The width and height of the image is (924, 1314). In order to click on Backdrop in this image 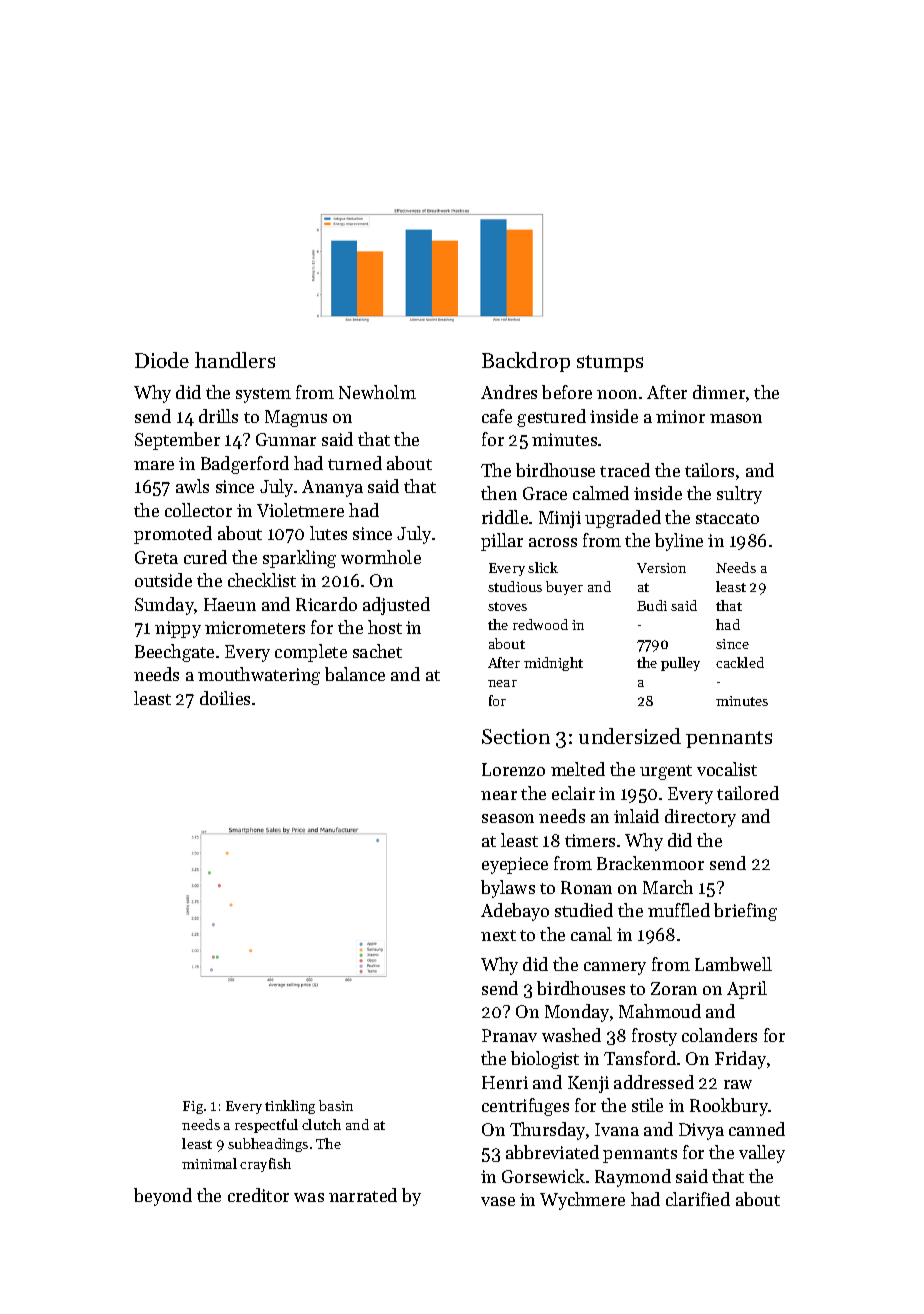, I will do `click(526, 362)`.
